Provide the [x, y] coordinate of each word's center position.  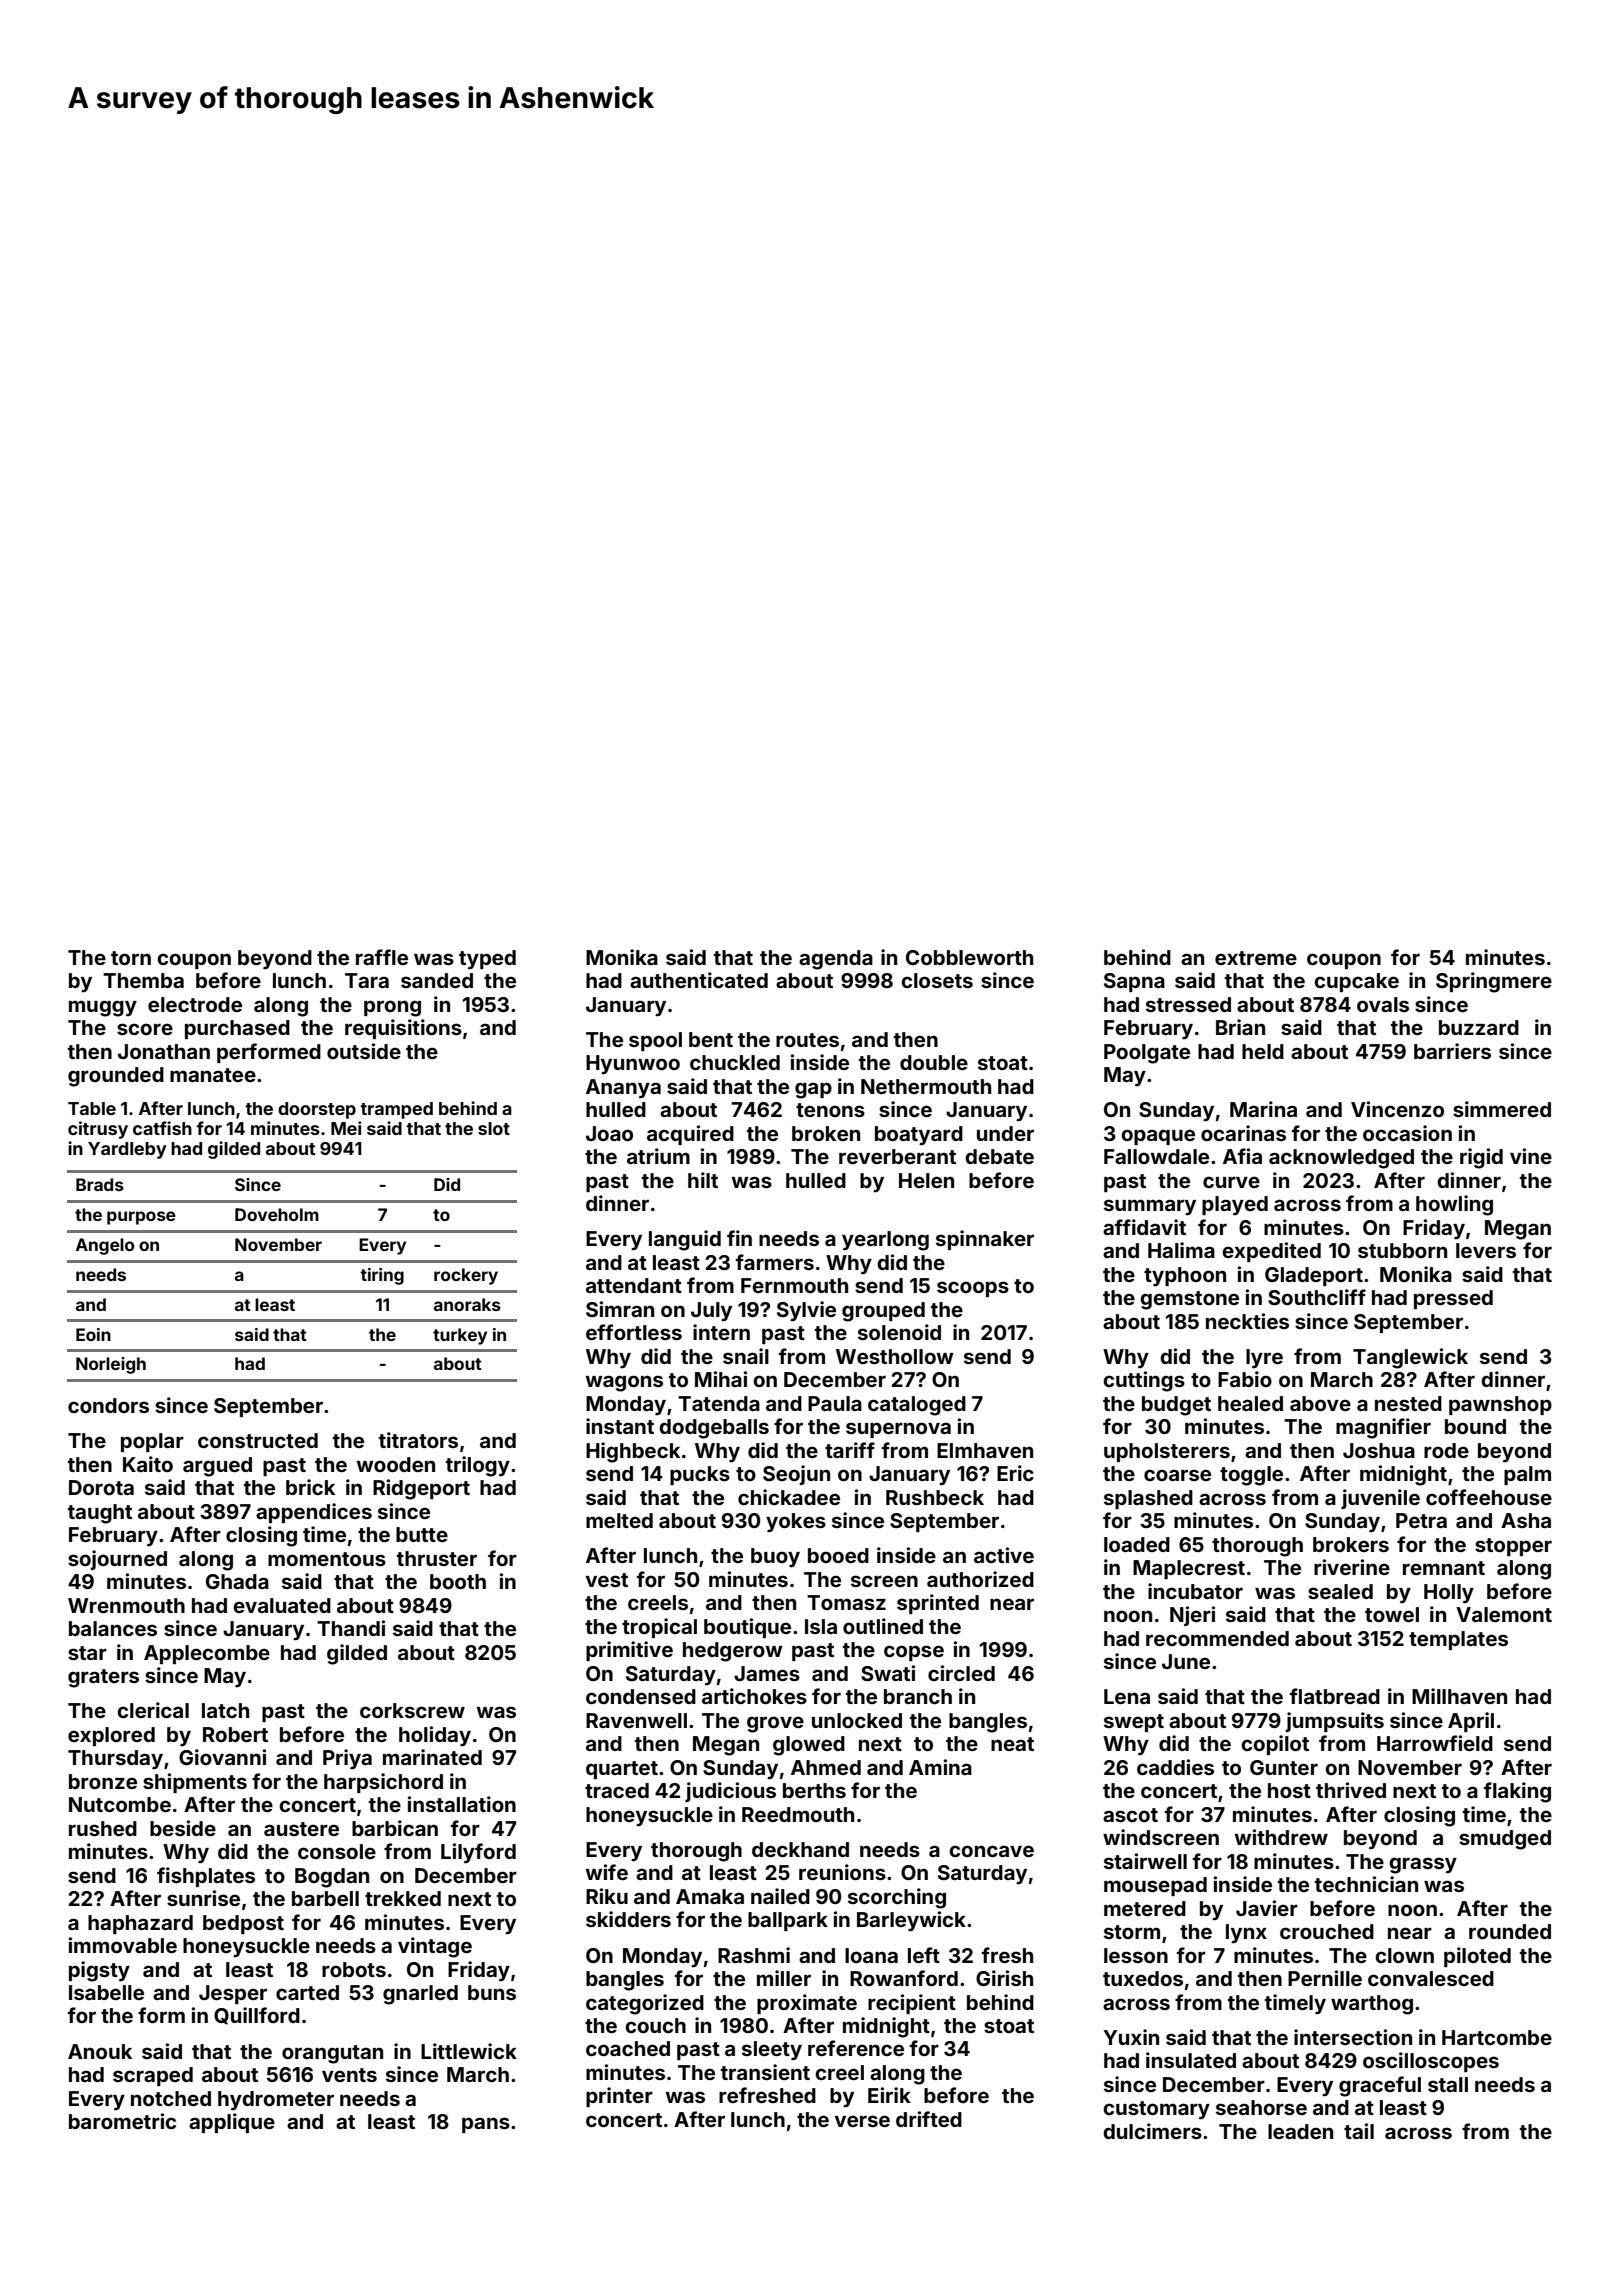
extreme [1256, 958]
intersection [1353, 2037]
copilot [1275, 1745]
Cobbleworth [969, 957]
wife [606, 1872]
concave [991, 1851]
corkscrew [412, 1710]
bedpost [243, 1924]
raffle [382, 957]
